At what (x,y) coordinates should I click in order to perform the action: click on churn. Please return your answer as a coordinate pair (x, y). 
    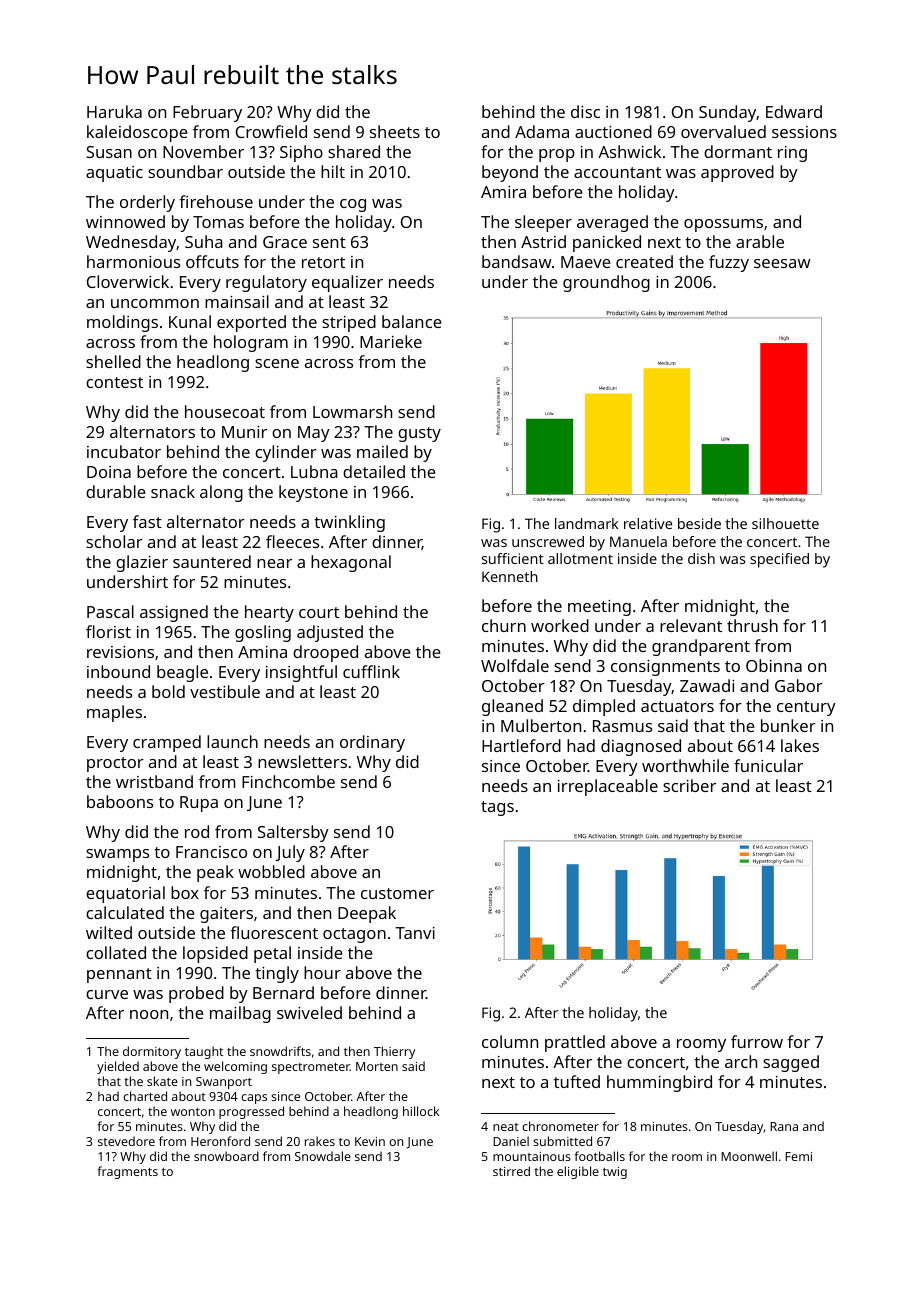
    Looking at the image, I should click on (504, 625).
